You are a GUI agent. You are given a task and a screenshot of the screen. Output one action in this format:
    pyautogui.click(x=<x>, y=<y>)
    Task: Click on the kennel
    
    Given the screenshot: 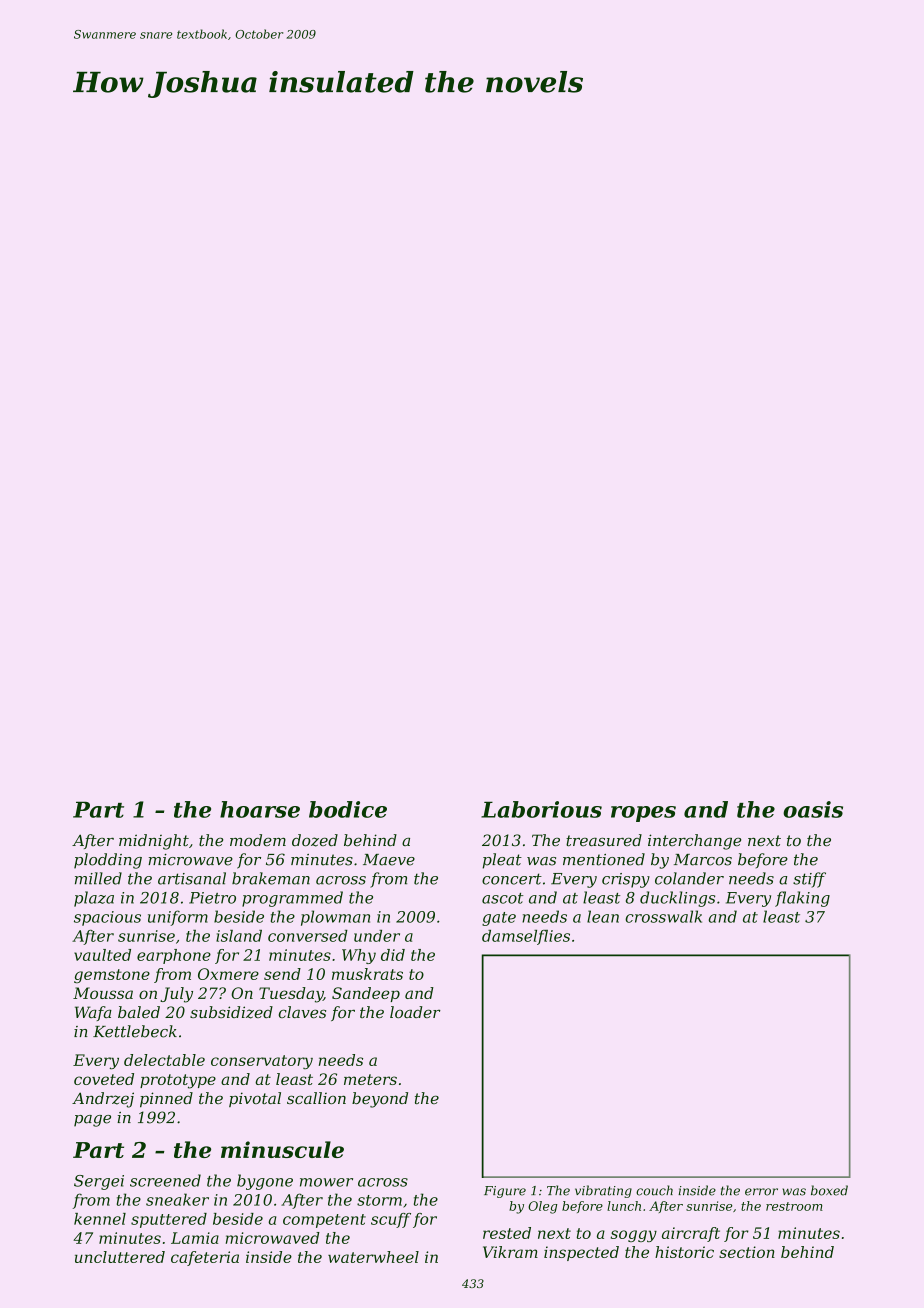 What is the action you would take?
    pyautogui.click(x=100, y=1219)
